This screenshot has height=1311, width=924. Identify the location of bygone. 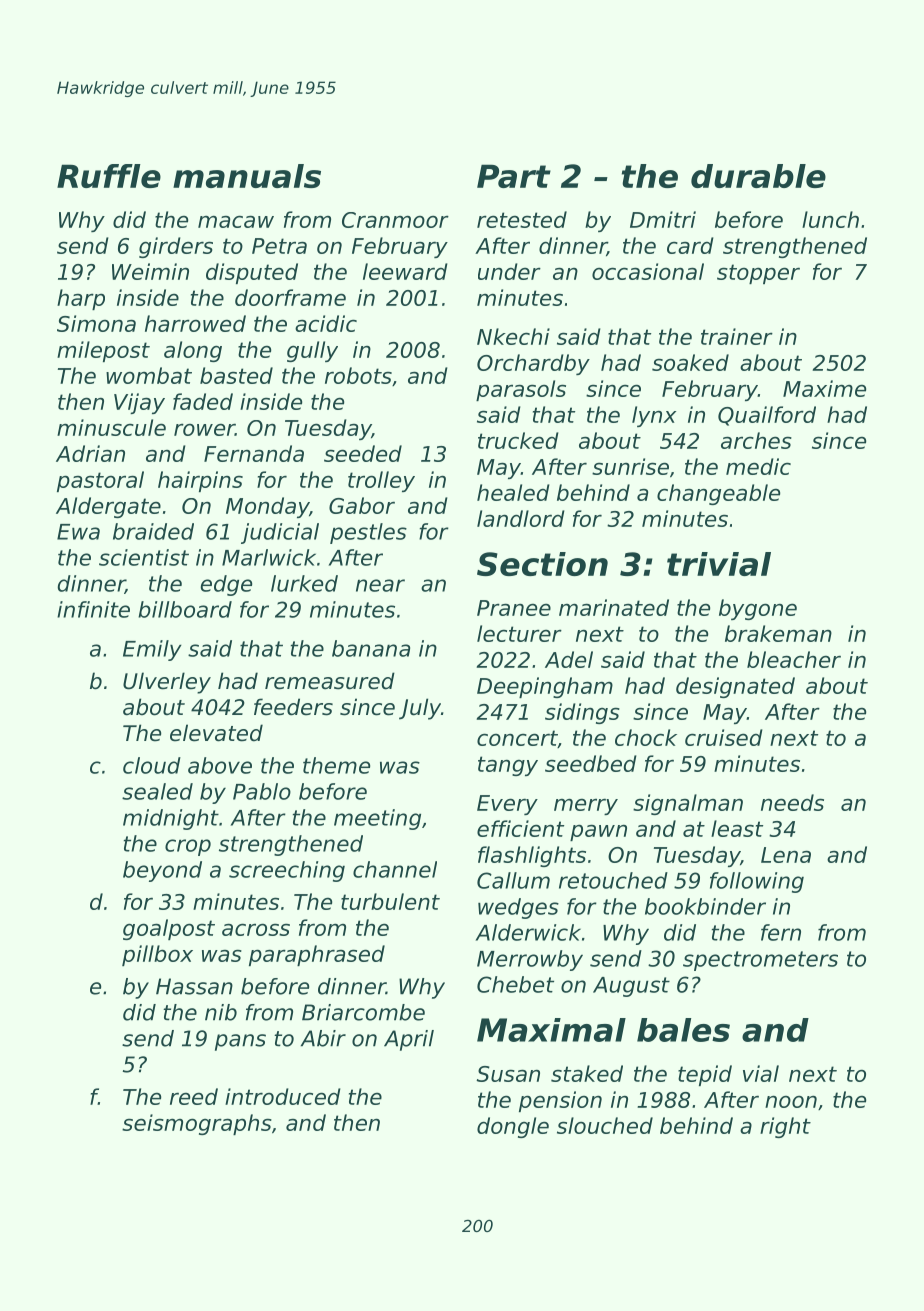
(758, 609).
